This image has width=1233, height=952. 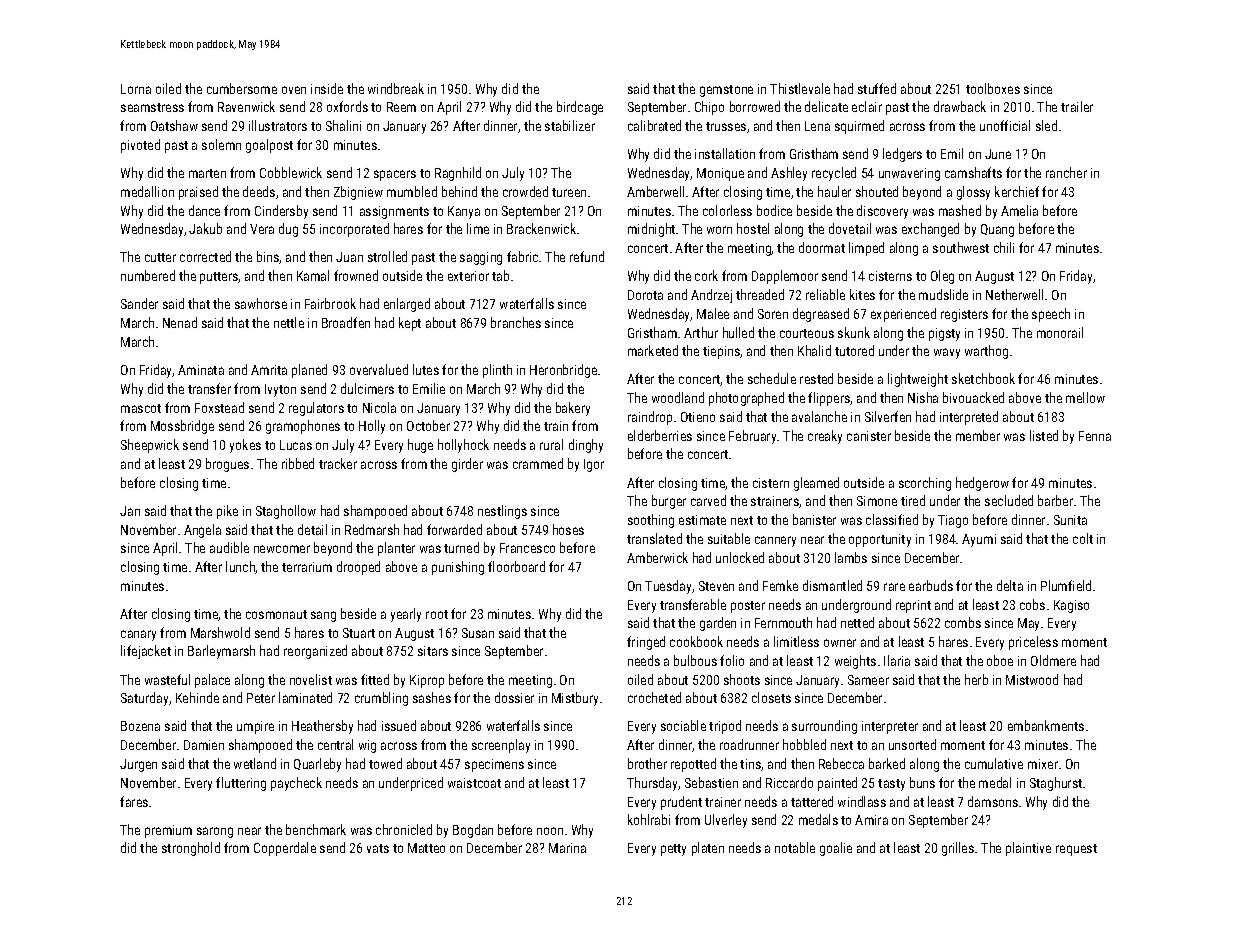 I want to click on hoses, so click(x=568, y=529).
